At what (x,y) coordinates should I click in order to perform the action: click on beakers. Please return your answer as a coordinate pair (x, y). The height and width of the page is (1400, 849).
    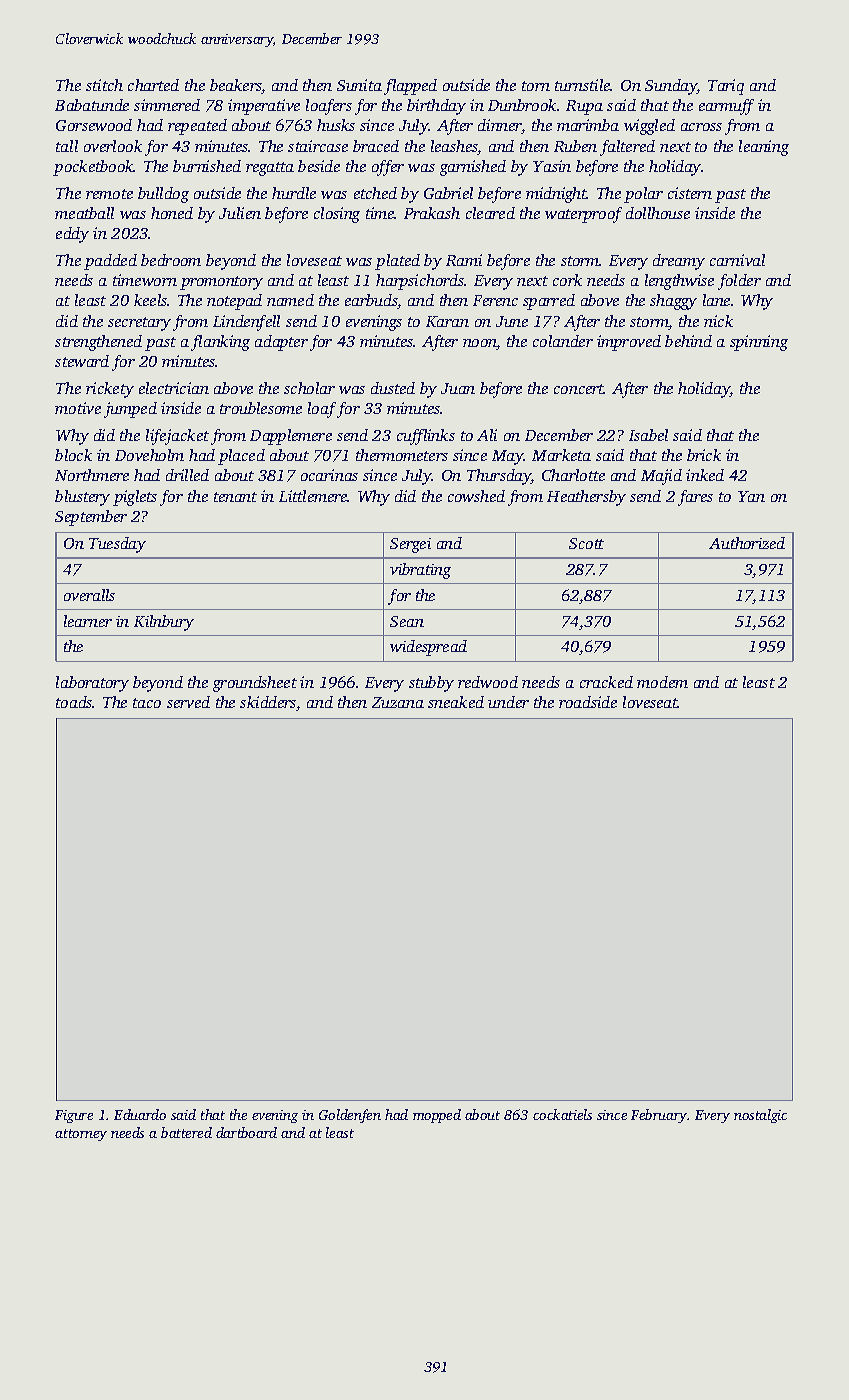
    Looking at the image, I should click on (236, 86).
